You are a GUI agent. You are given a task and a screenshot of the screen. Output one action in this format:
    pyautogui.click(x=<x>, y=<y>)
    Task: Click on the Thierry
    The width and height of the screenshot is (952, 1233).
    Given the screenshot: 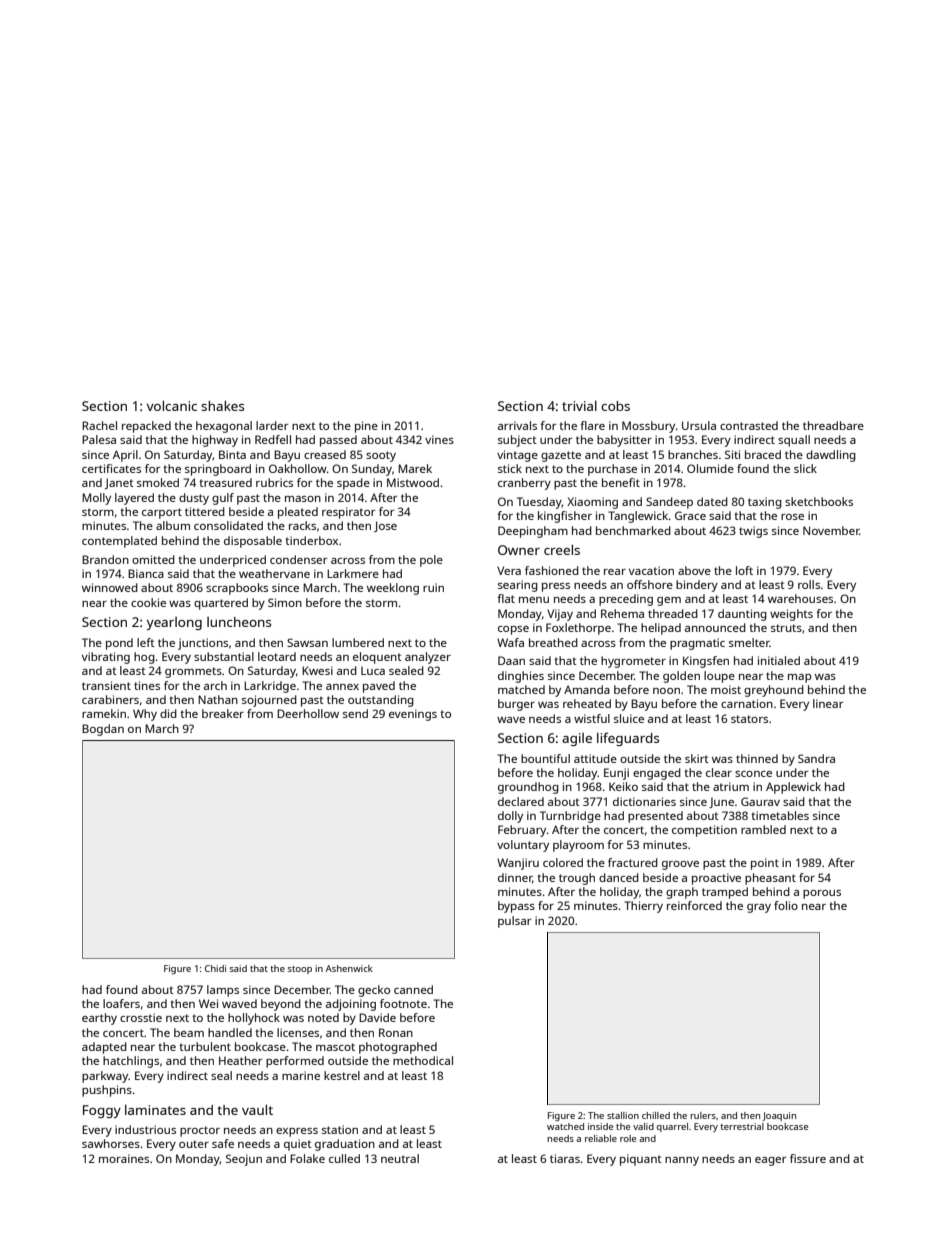 What is the action you would take?
    pyautogui.click(x=643, y=907)
